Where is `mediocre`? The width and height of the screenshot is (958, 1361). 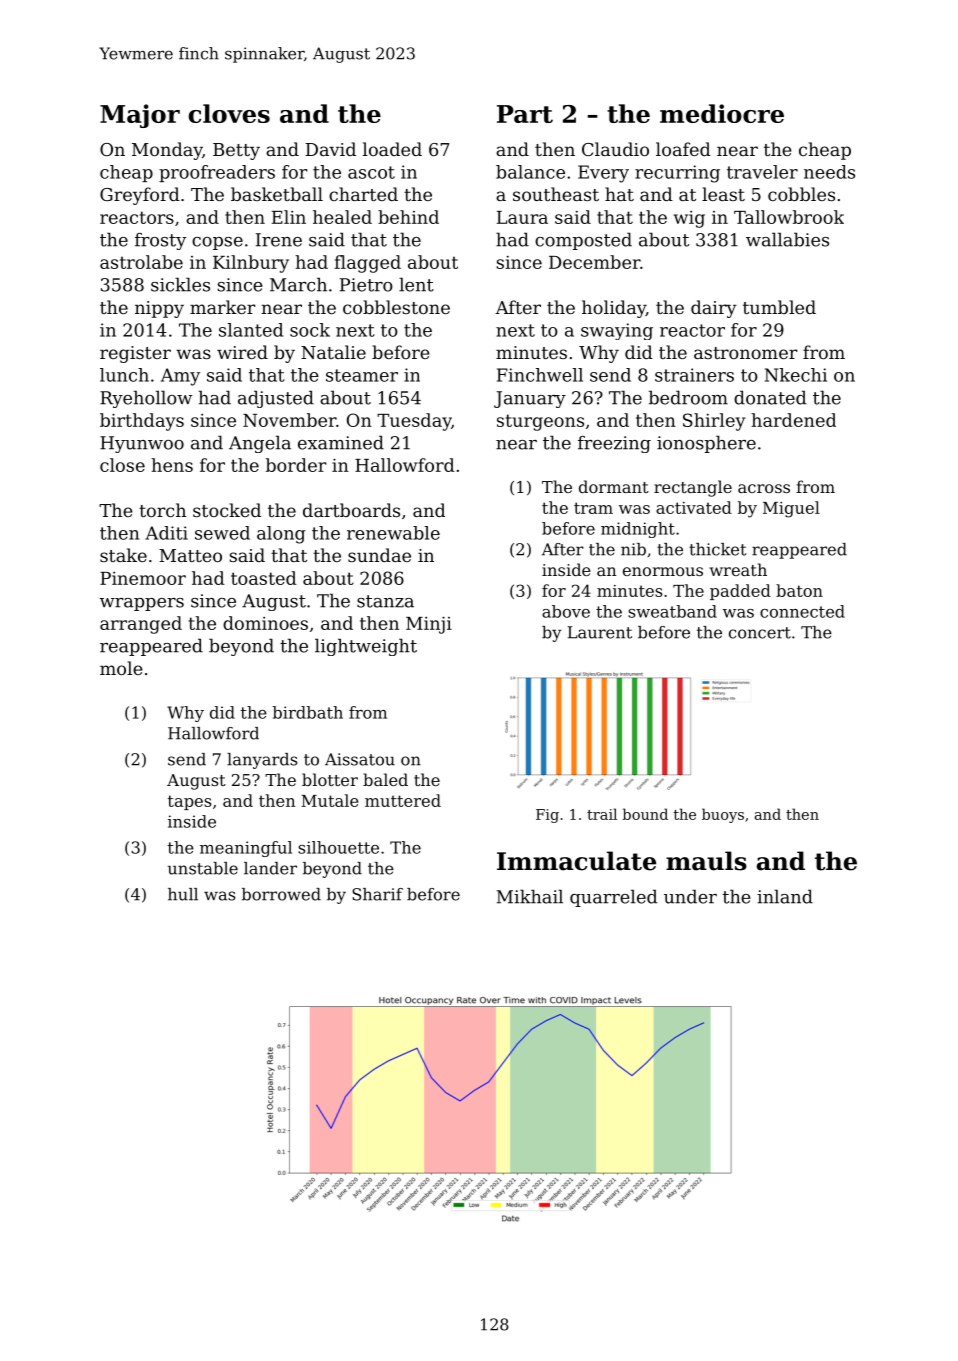
mediocre is located at coordinates (722, 113).
